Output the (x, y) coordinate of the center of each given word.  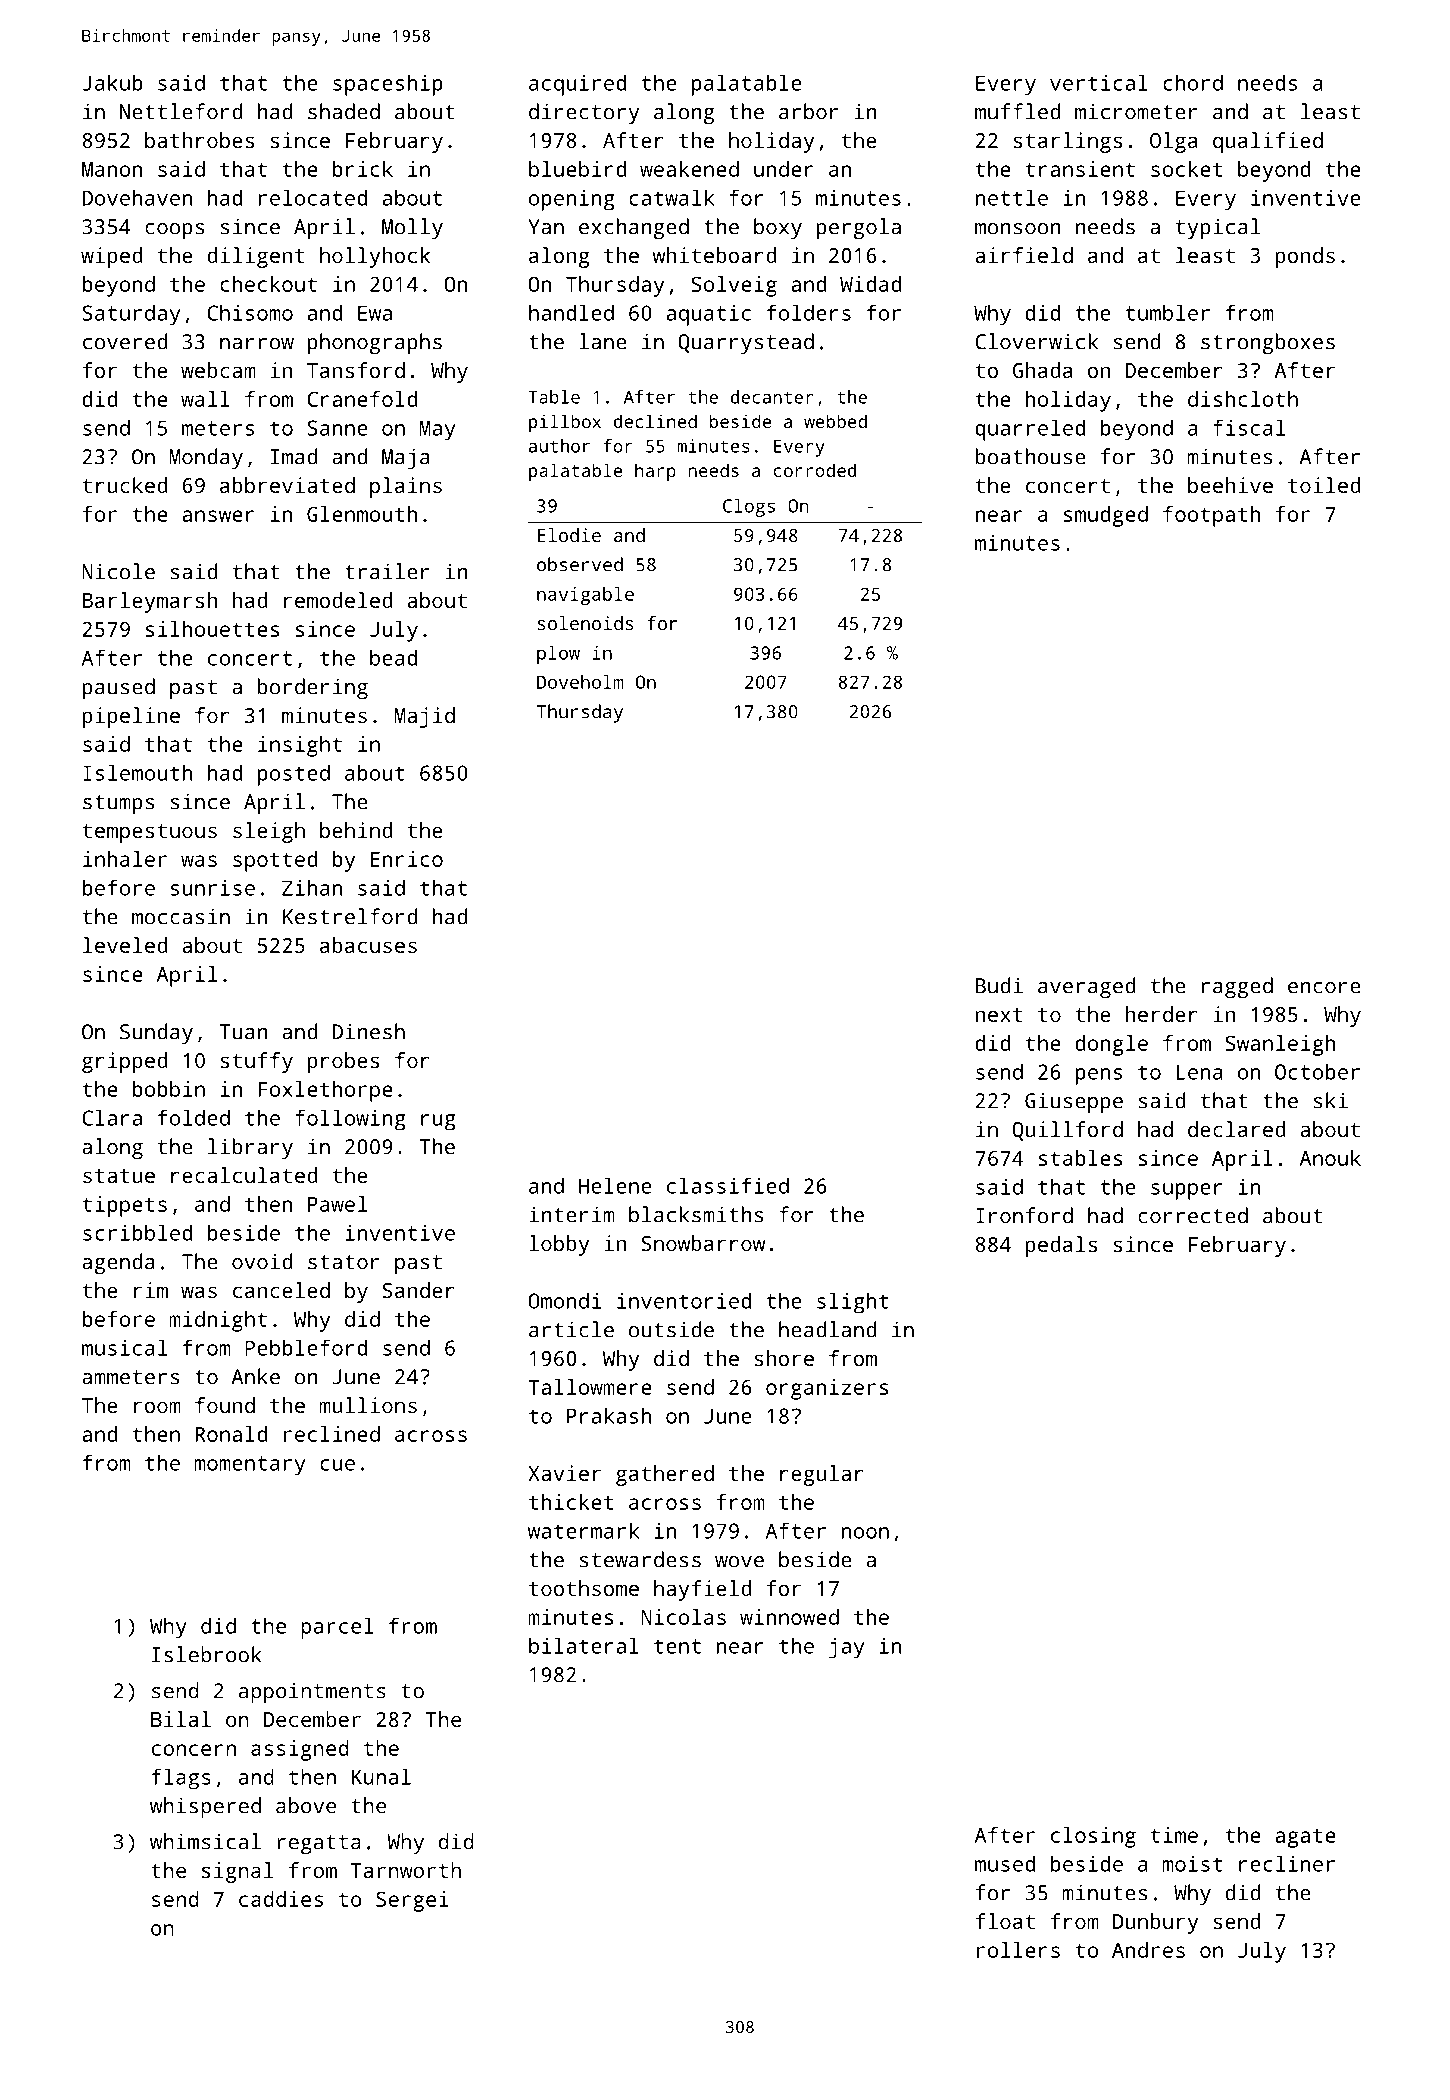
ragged (1237, 987)
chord (1193, 82)
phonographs (375, 343)
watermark (583, 1530)
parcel (337, 1628)
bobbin (169, 1089)
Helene (615, 1185)
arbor (809, 111)
